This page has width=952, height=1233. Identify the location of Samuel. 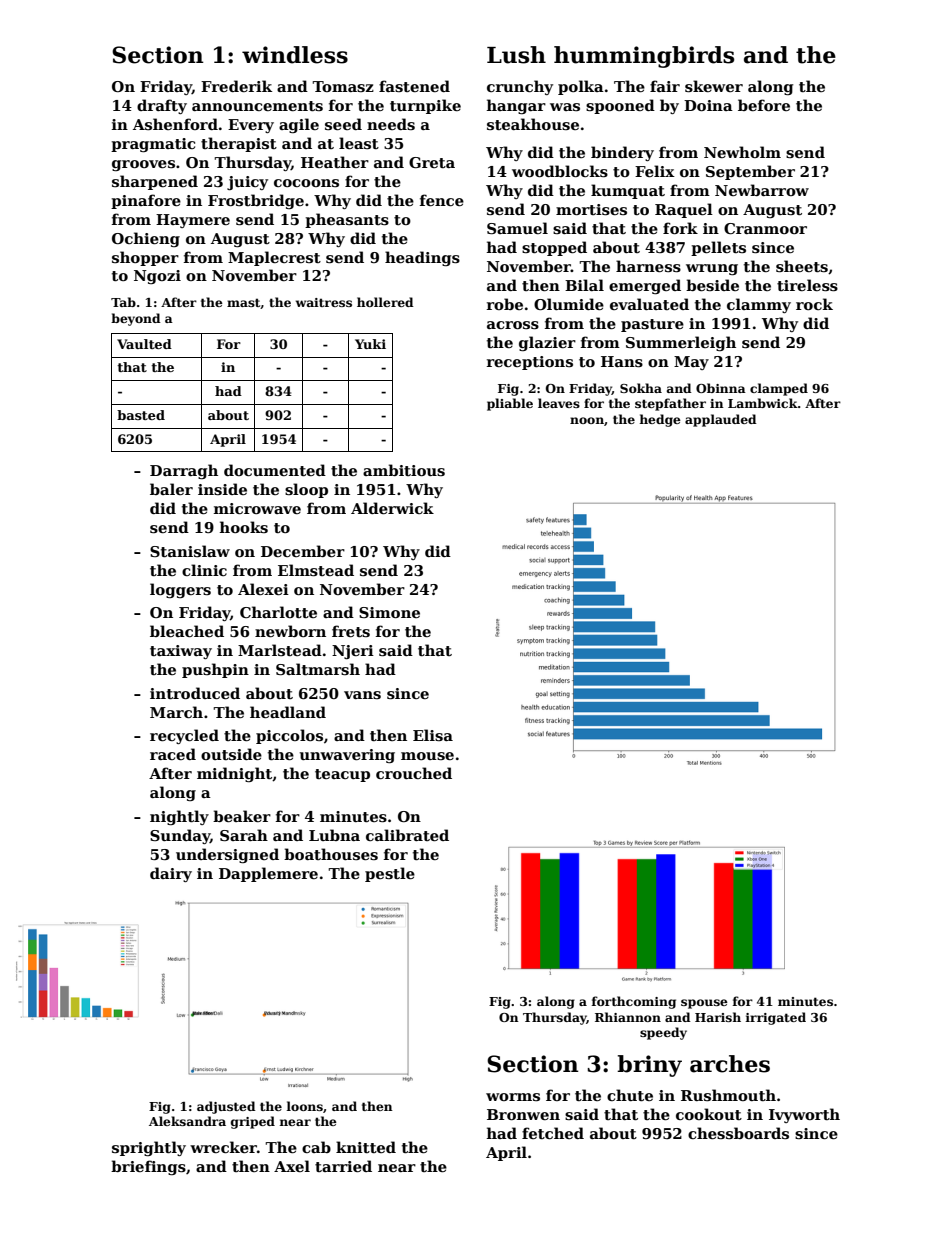
(517, 228).
